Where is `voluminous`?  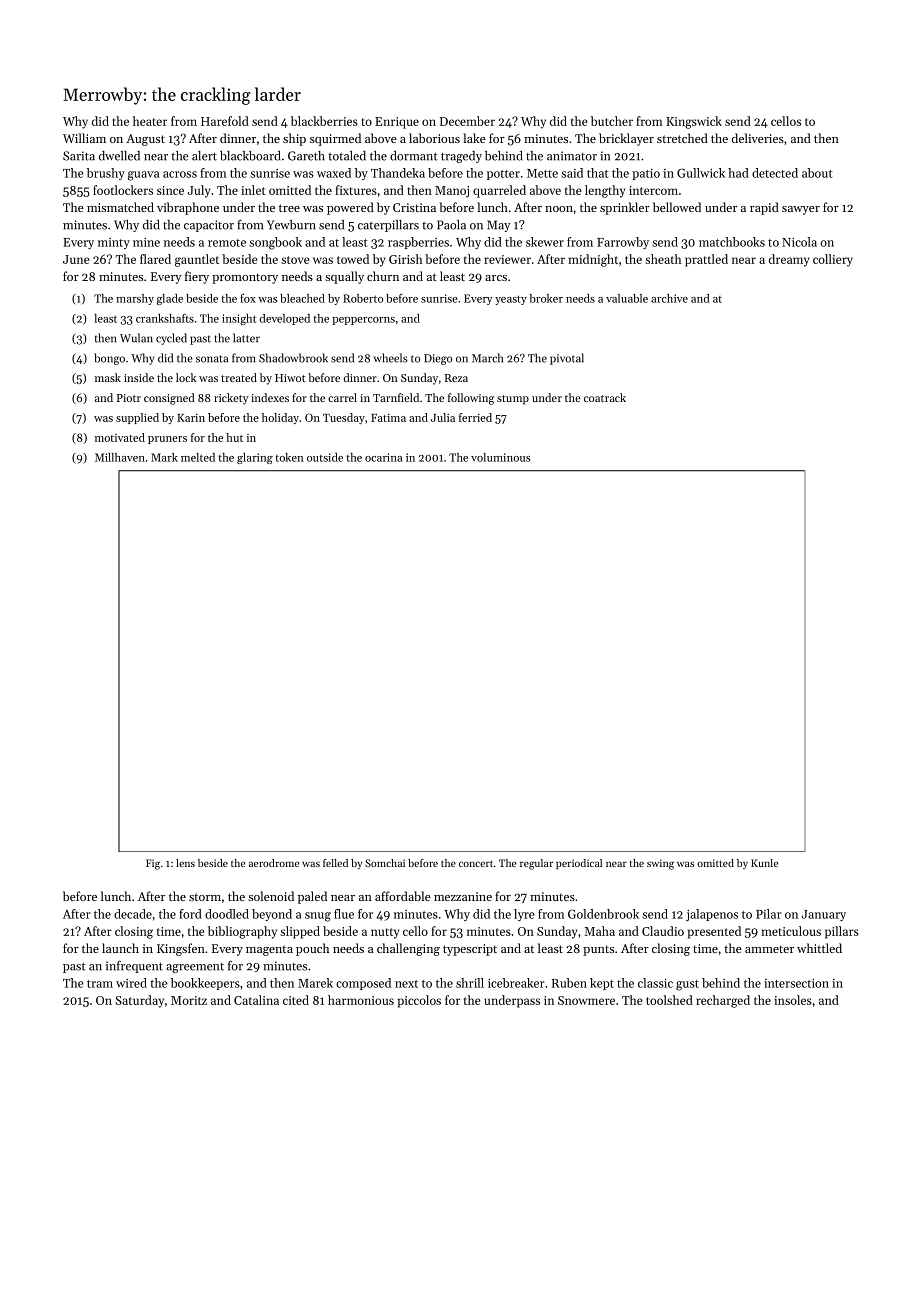 voluminous is located at coordinates (500, 457).
